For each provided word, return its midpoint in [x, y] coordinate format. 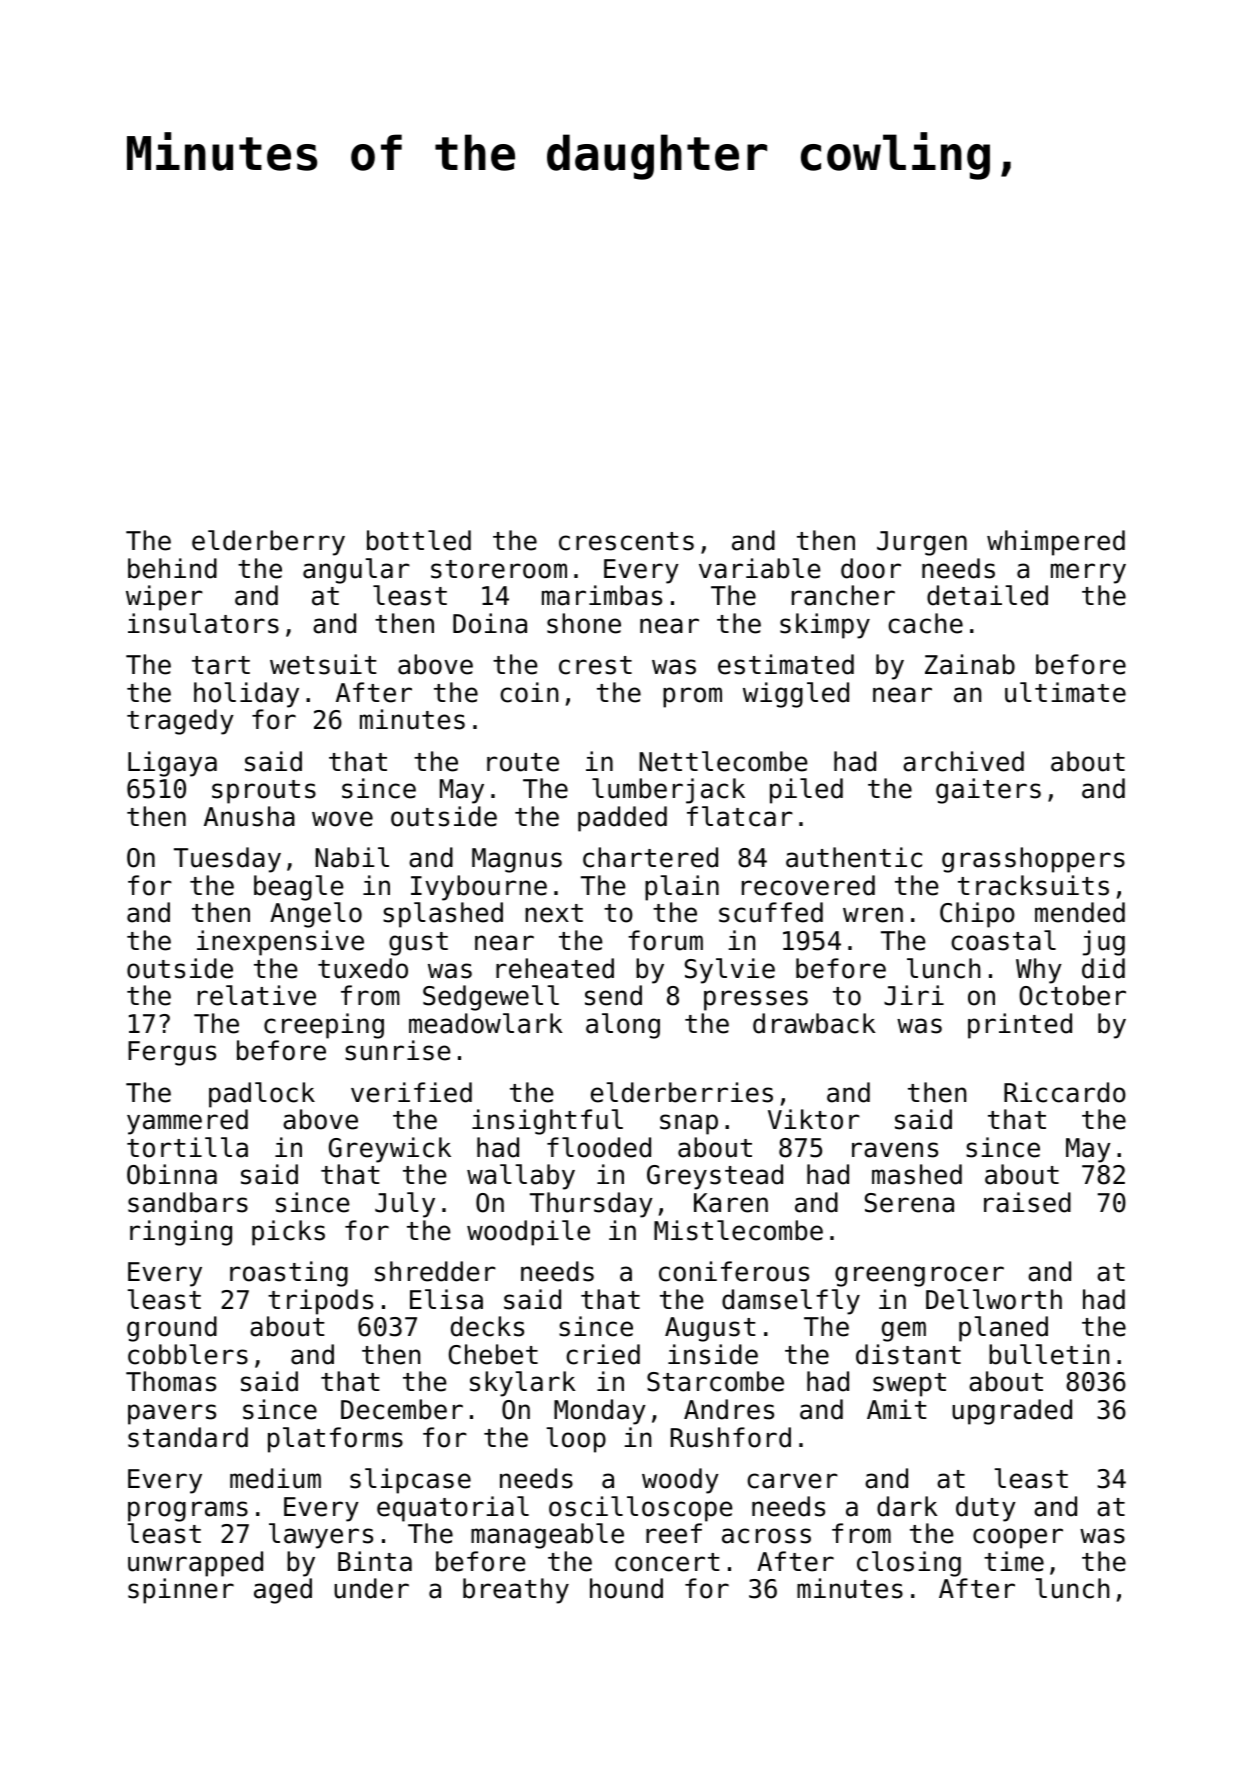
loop [576, 1440]
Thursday [591, 1205]
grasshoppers [1033, 860]
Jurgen [922, 543]
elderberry [268, 543]
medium [275, 1478]
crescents [626, 541]
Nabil [352, 857]
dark [907, 1506]
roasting [289, 1274]
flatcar [740, 816]
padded [622, 819]
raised [1027, 1202]
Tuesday [227, 860]
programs [188, 1511]
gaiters [988, 791]
